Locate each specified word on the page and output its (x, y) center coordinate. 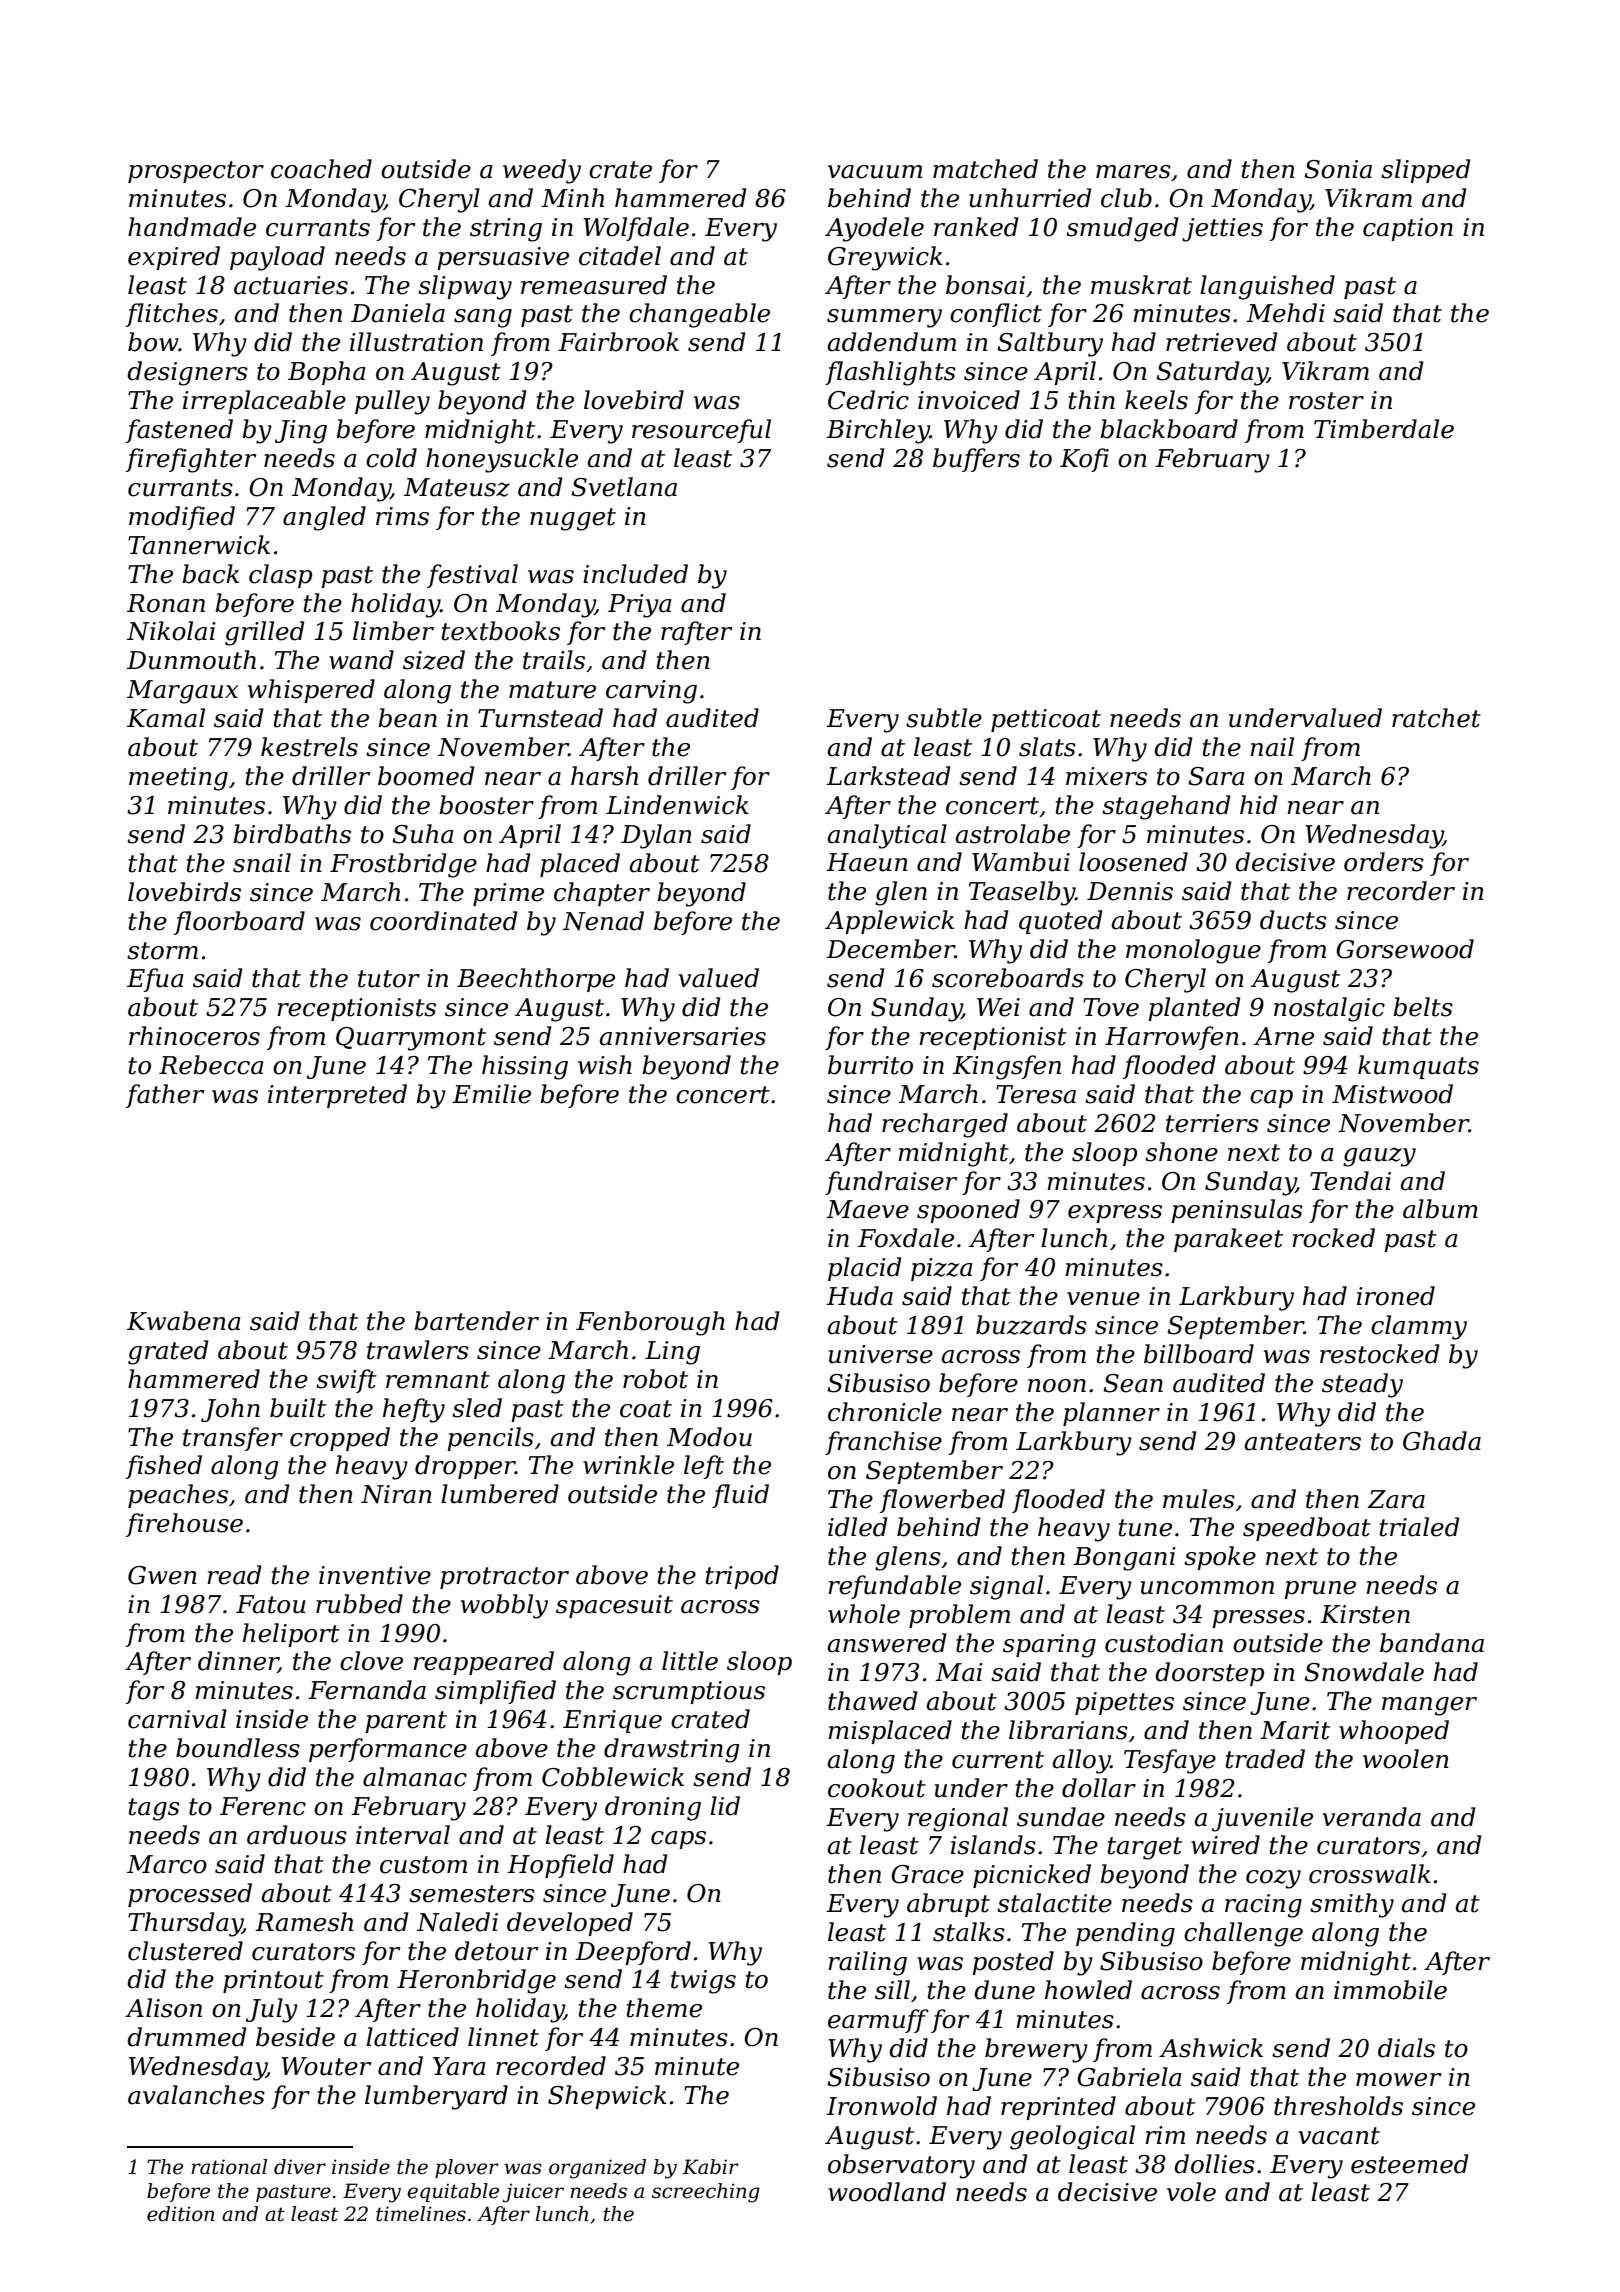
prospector (196, 172)
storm (162, 951)
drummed (187, 2037)
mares (1133, 172)
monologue (1193, 951)
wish (605, 1065)
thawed (873, 1701)
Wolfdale (636, 229)
